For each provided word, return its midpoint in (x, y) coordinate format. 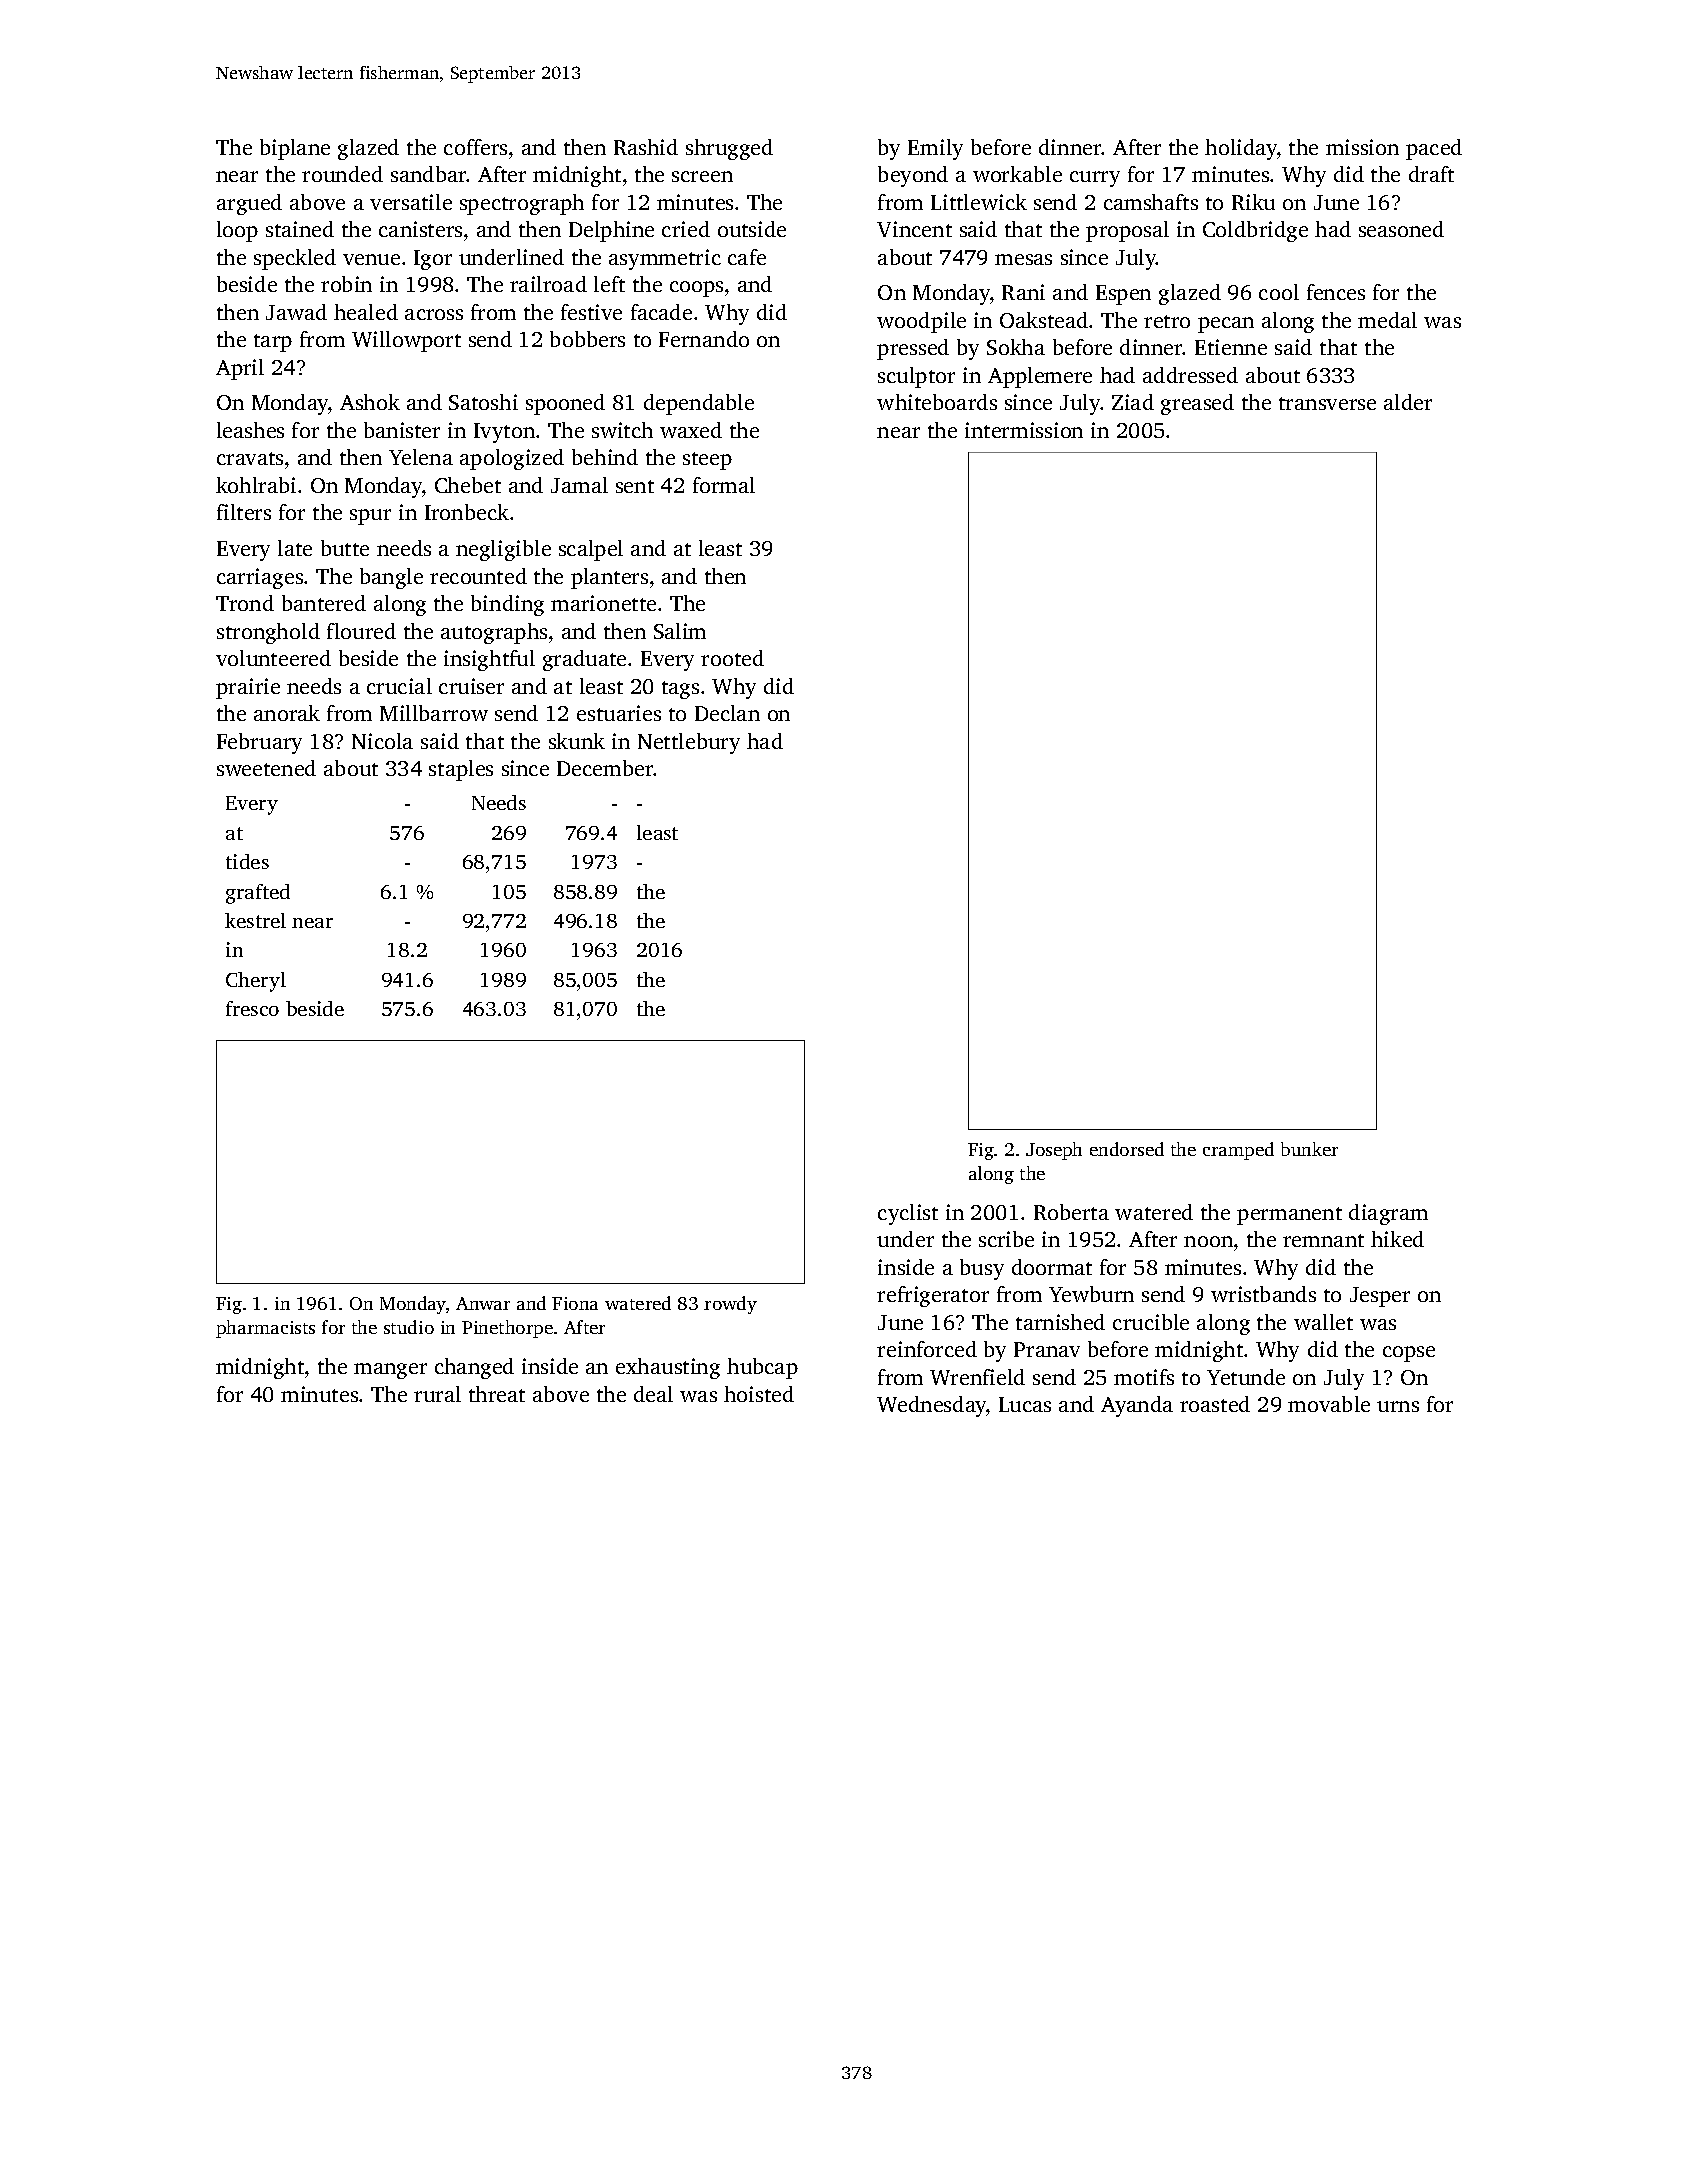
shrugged (729, 149)
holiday (1241, 149)
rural (437, 1394)
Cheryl (256, 982)
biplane (295, 149)
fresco (252, 1008)
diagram (1388, 1214)
